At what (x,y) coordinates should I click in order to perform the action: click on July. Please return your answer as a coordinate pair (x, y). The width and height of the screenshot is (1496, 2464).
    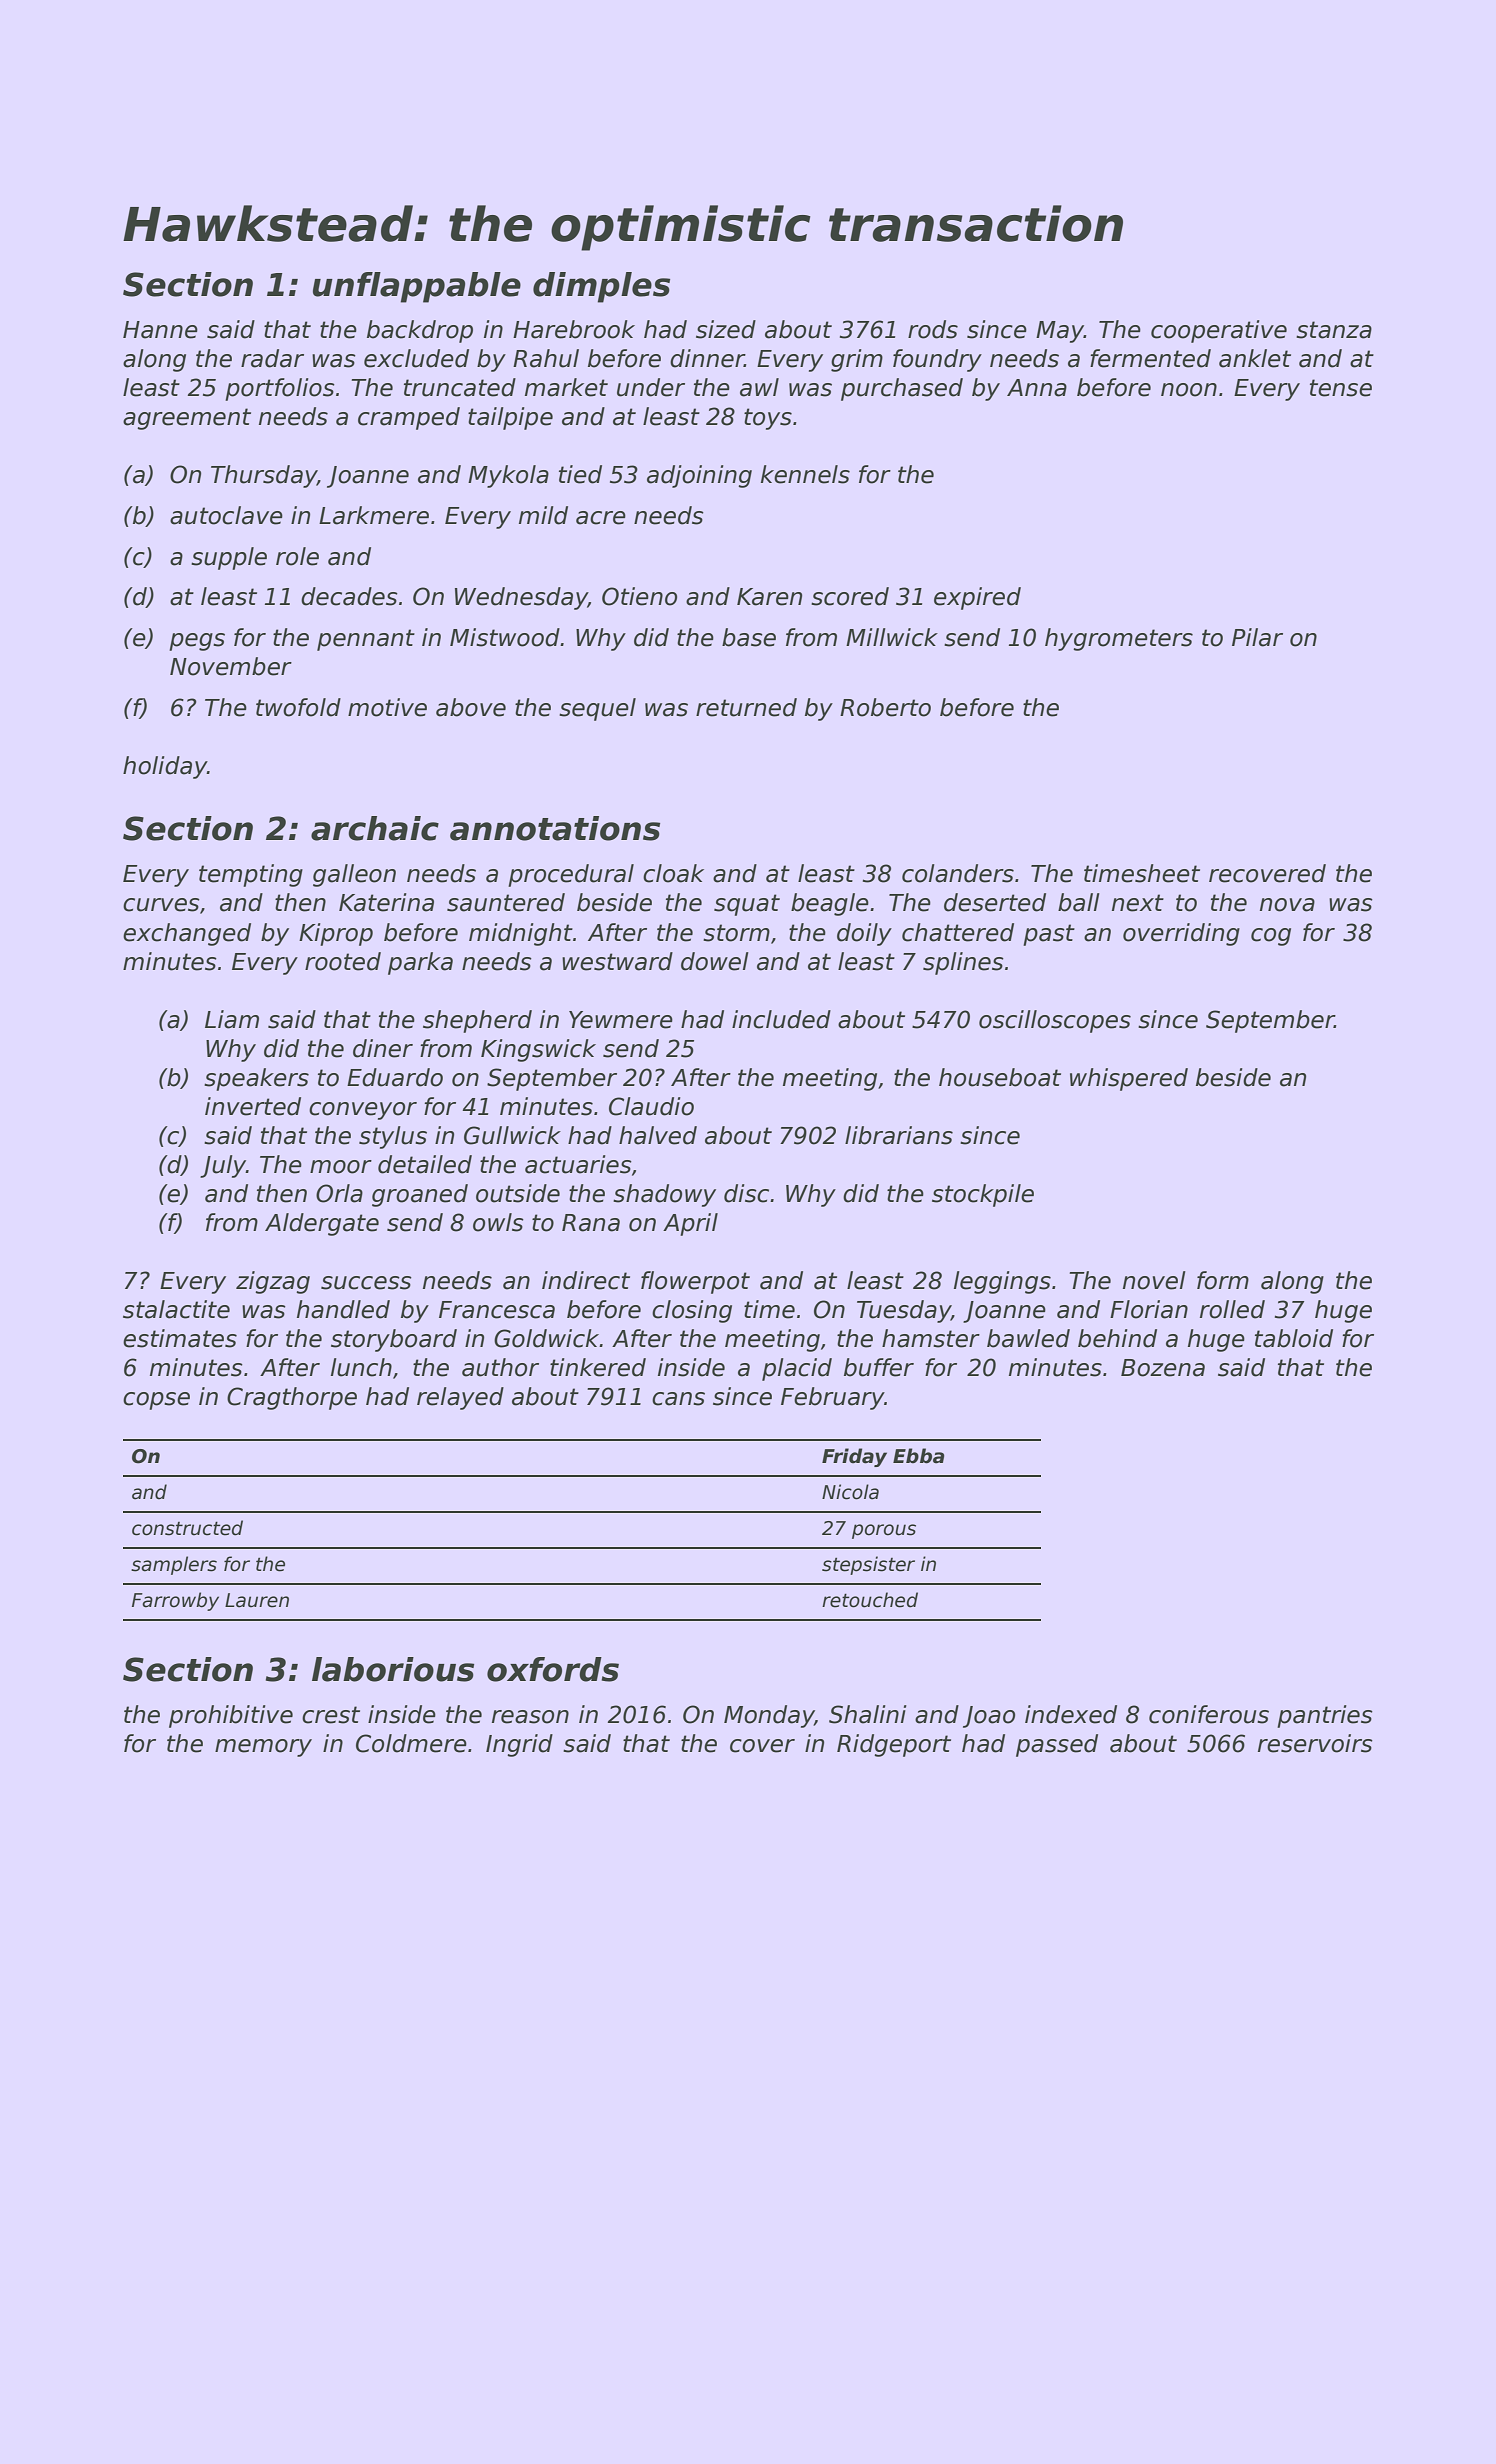
    Looking at the image, I should click on (223, 1166).
